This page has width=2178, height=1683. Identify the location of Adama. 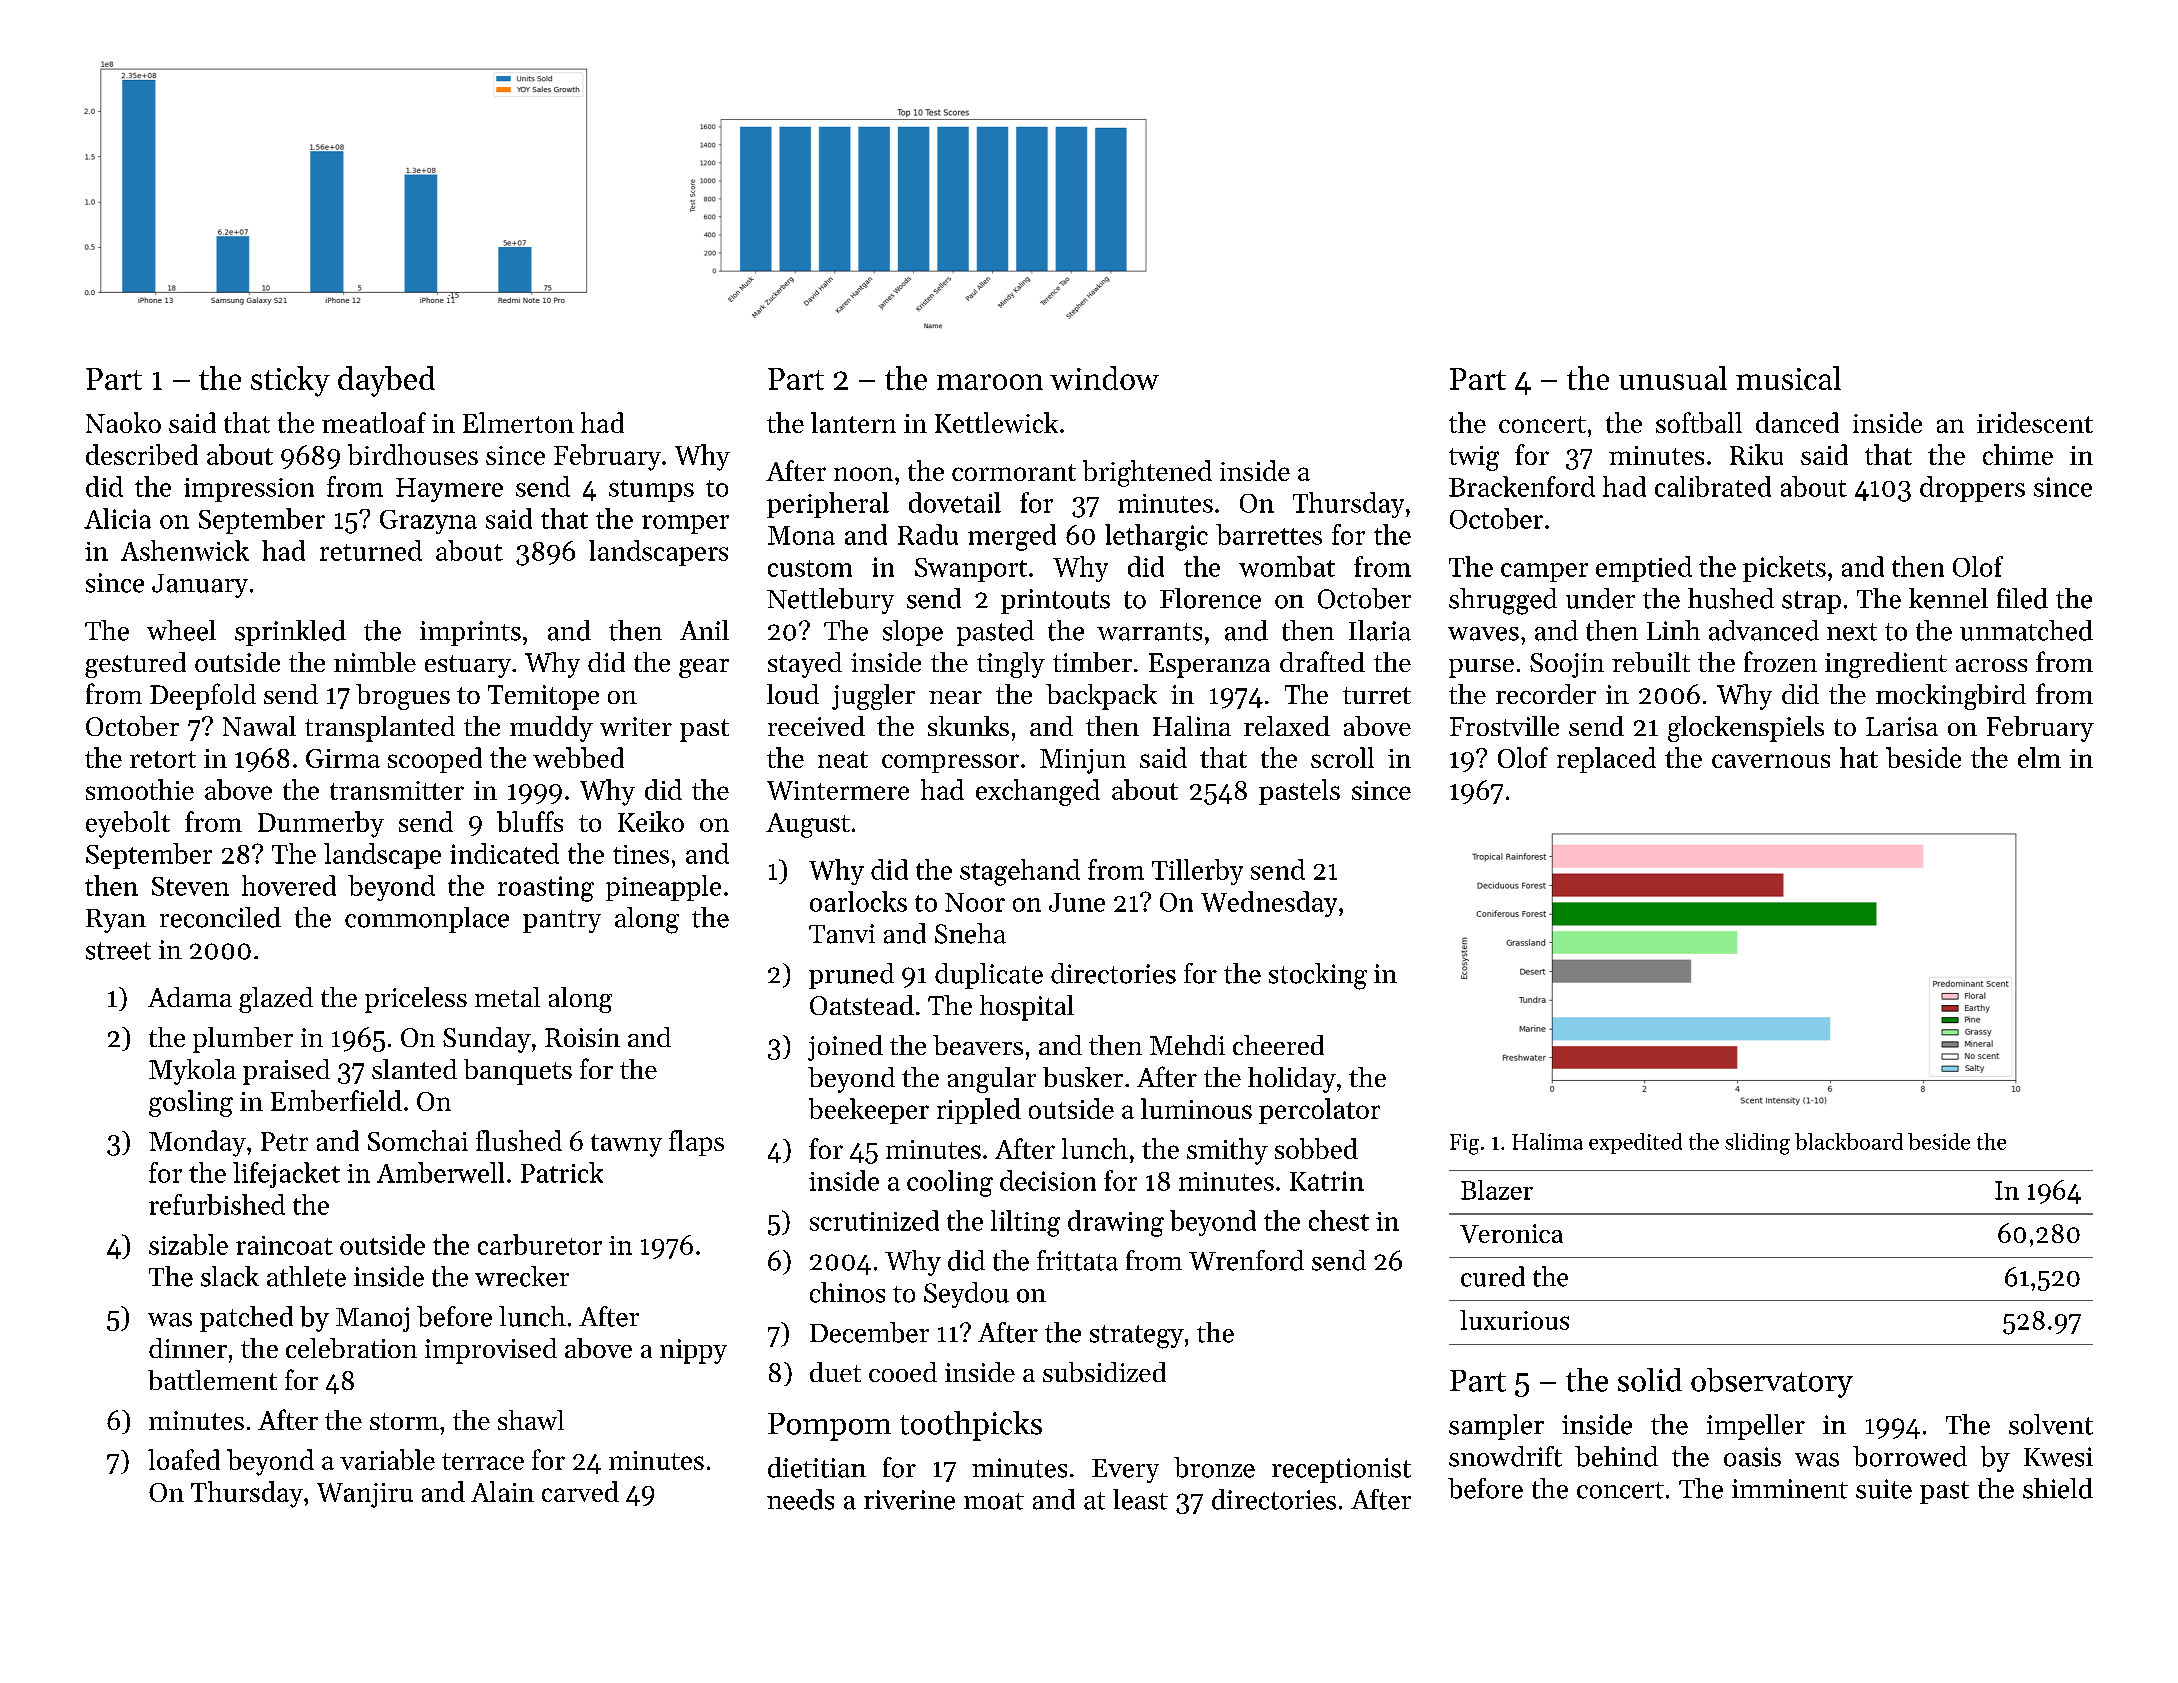
(190, 997).
